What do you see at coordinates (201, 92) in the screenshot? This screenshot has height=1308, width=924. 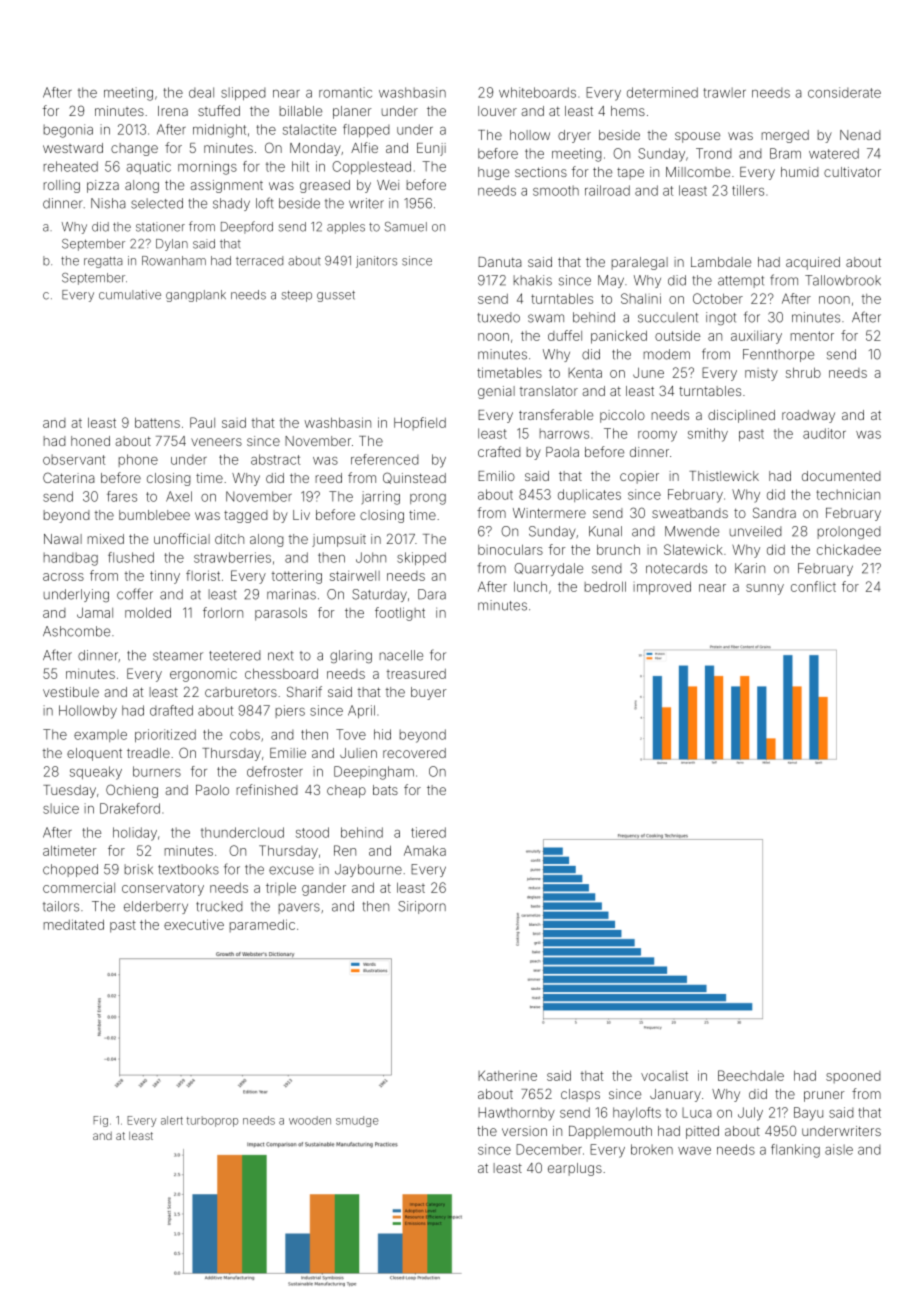 I see `deal` at bounding box center [201, 92].
